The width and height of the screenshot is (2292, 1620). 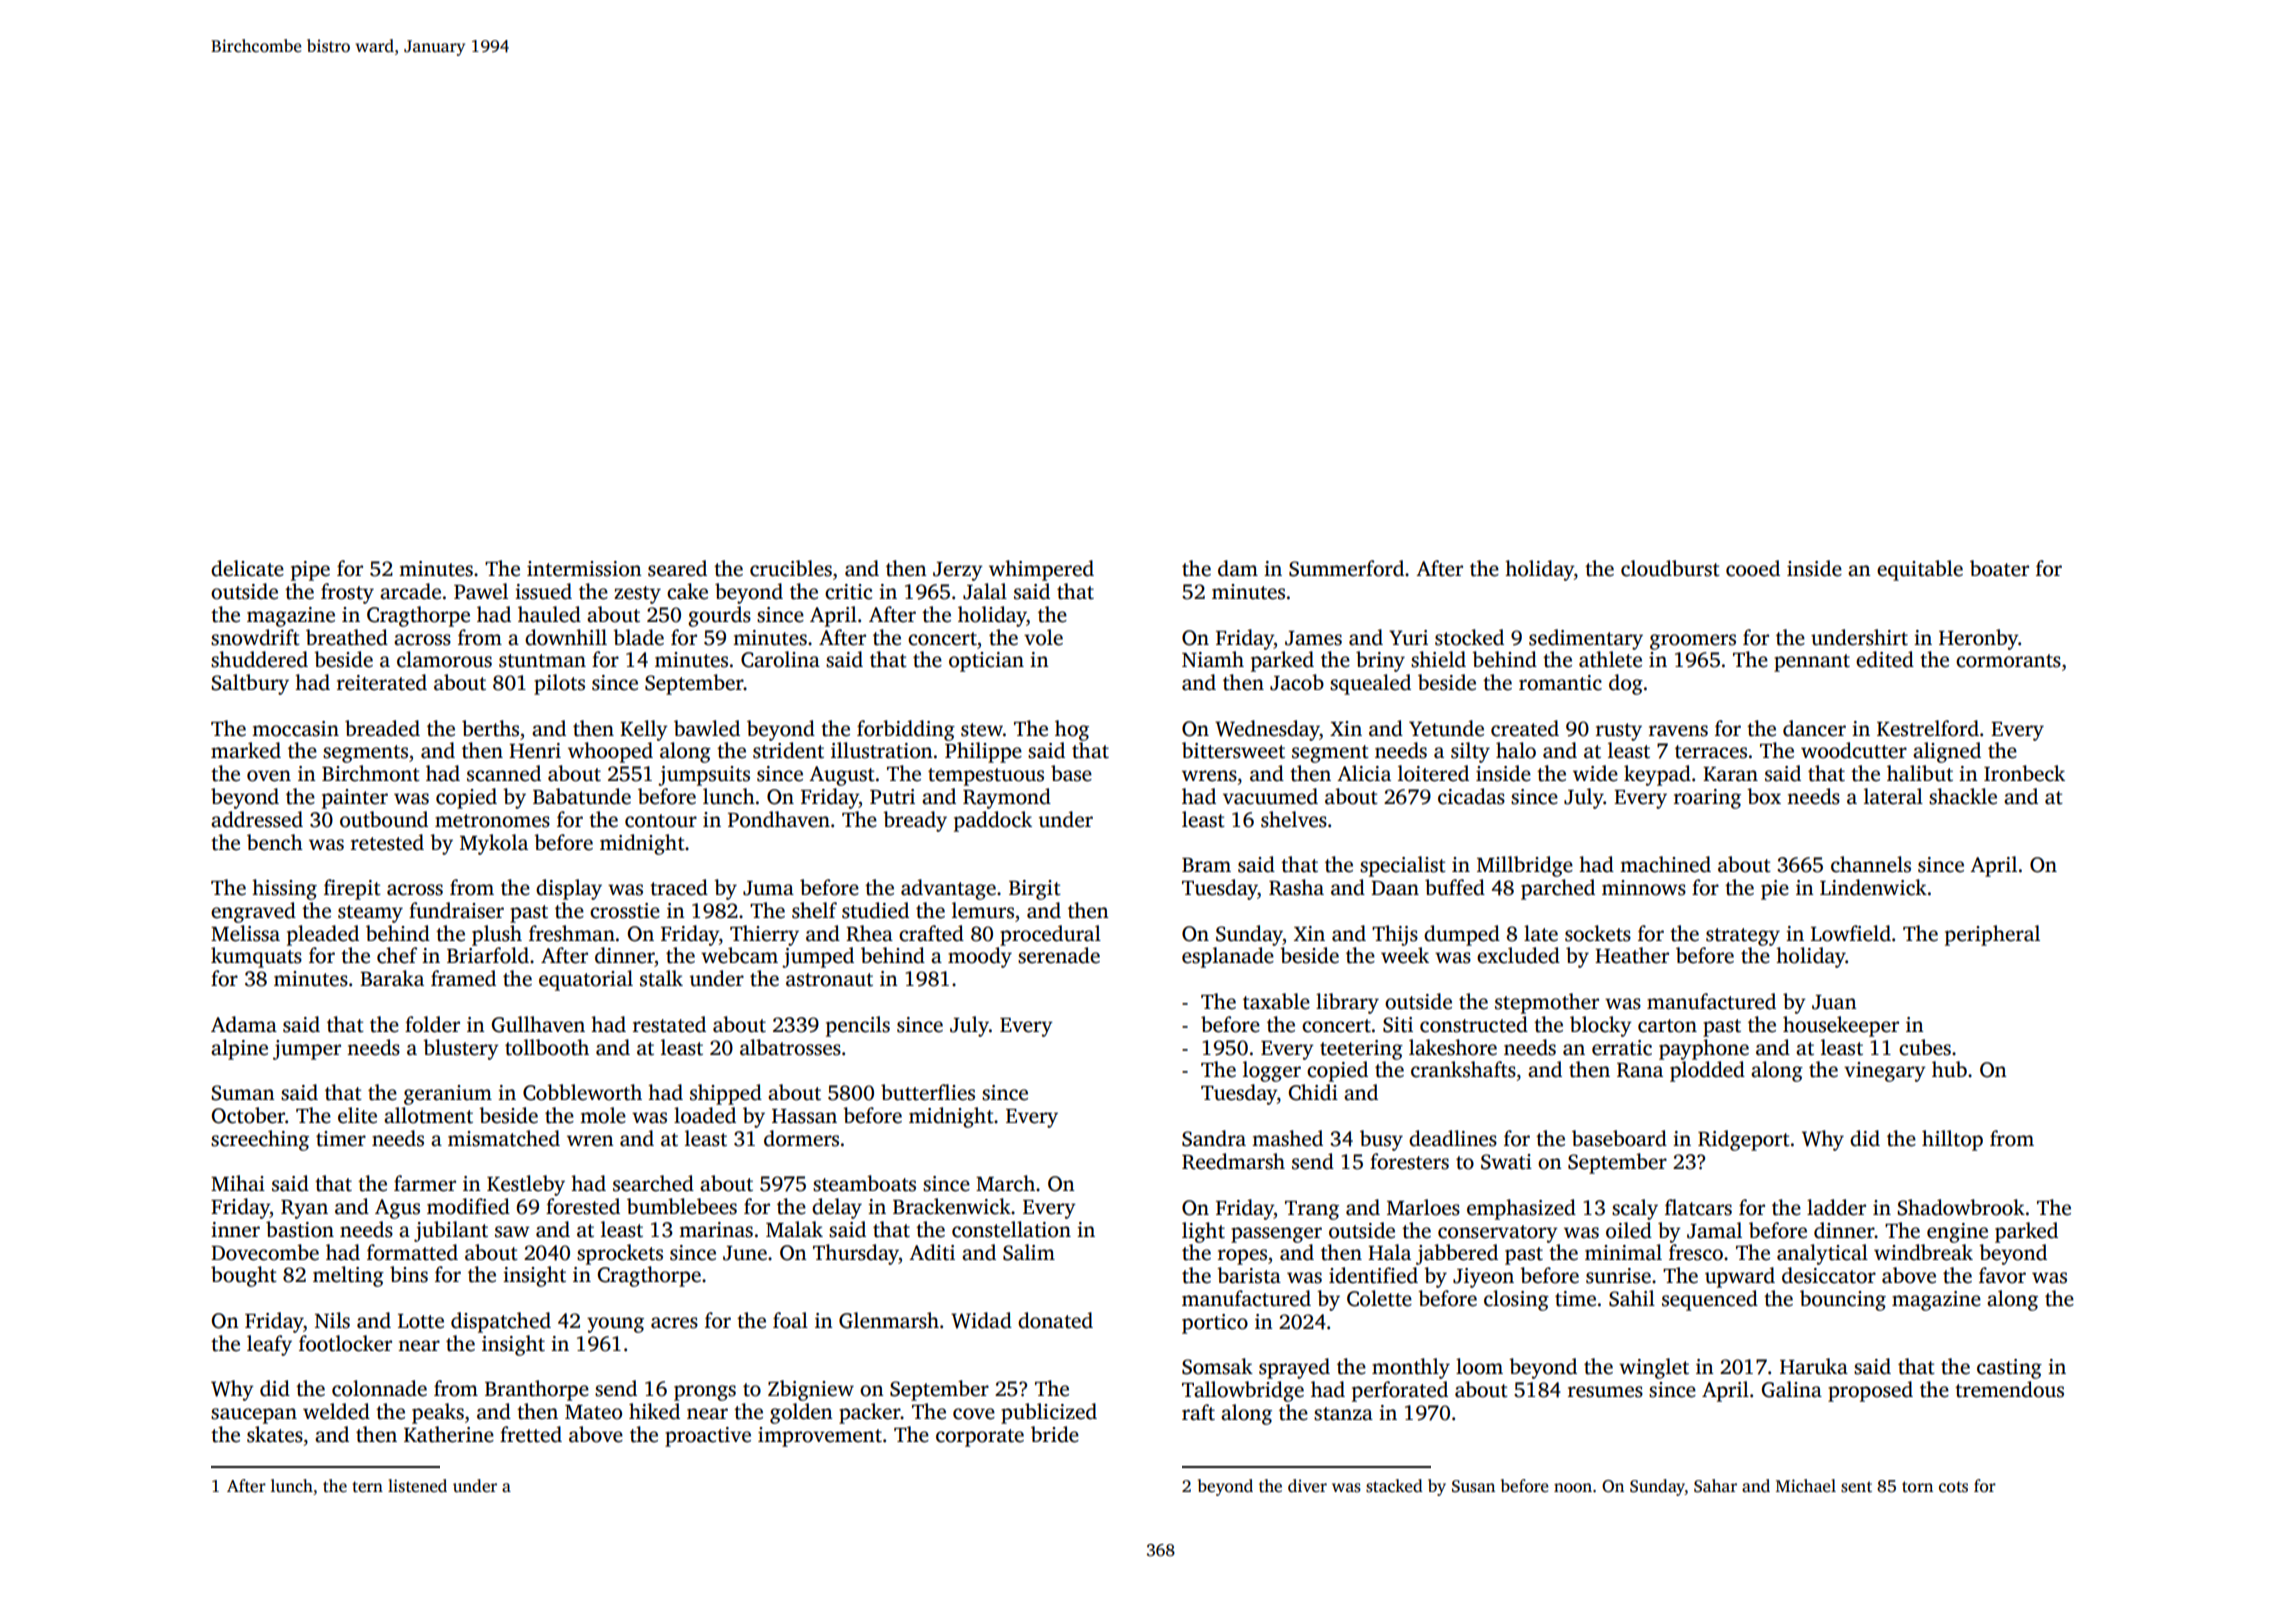 What do you see at coordinates (250, 684) in the screenshot?
I see `Saltbury` at bounding box center [250, 684].
